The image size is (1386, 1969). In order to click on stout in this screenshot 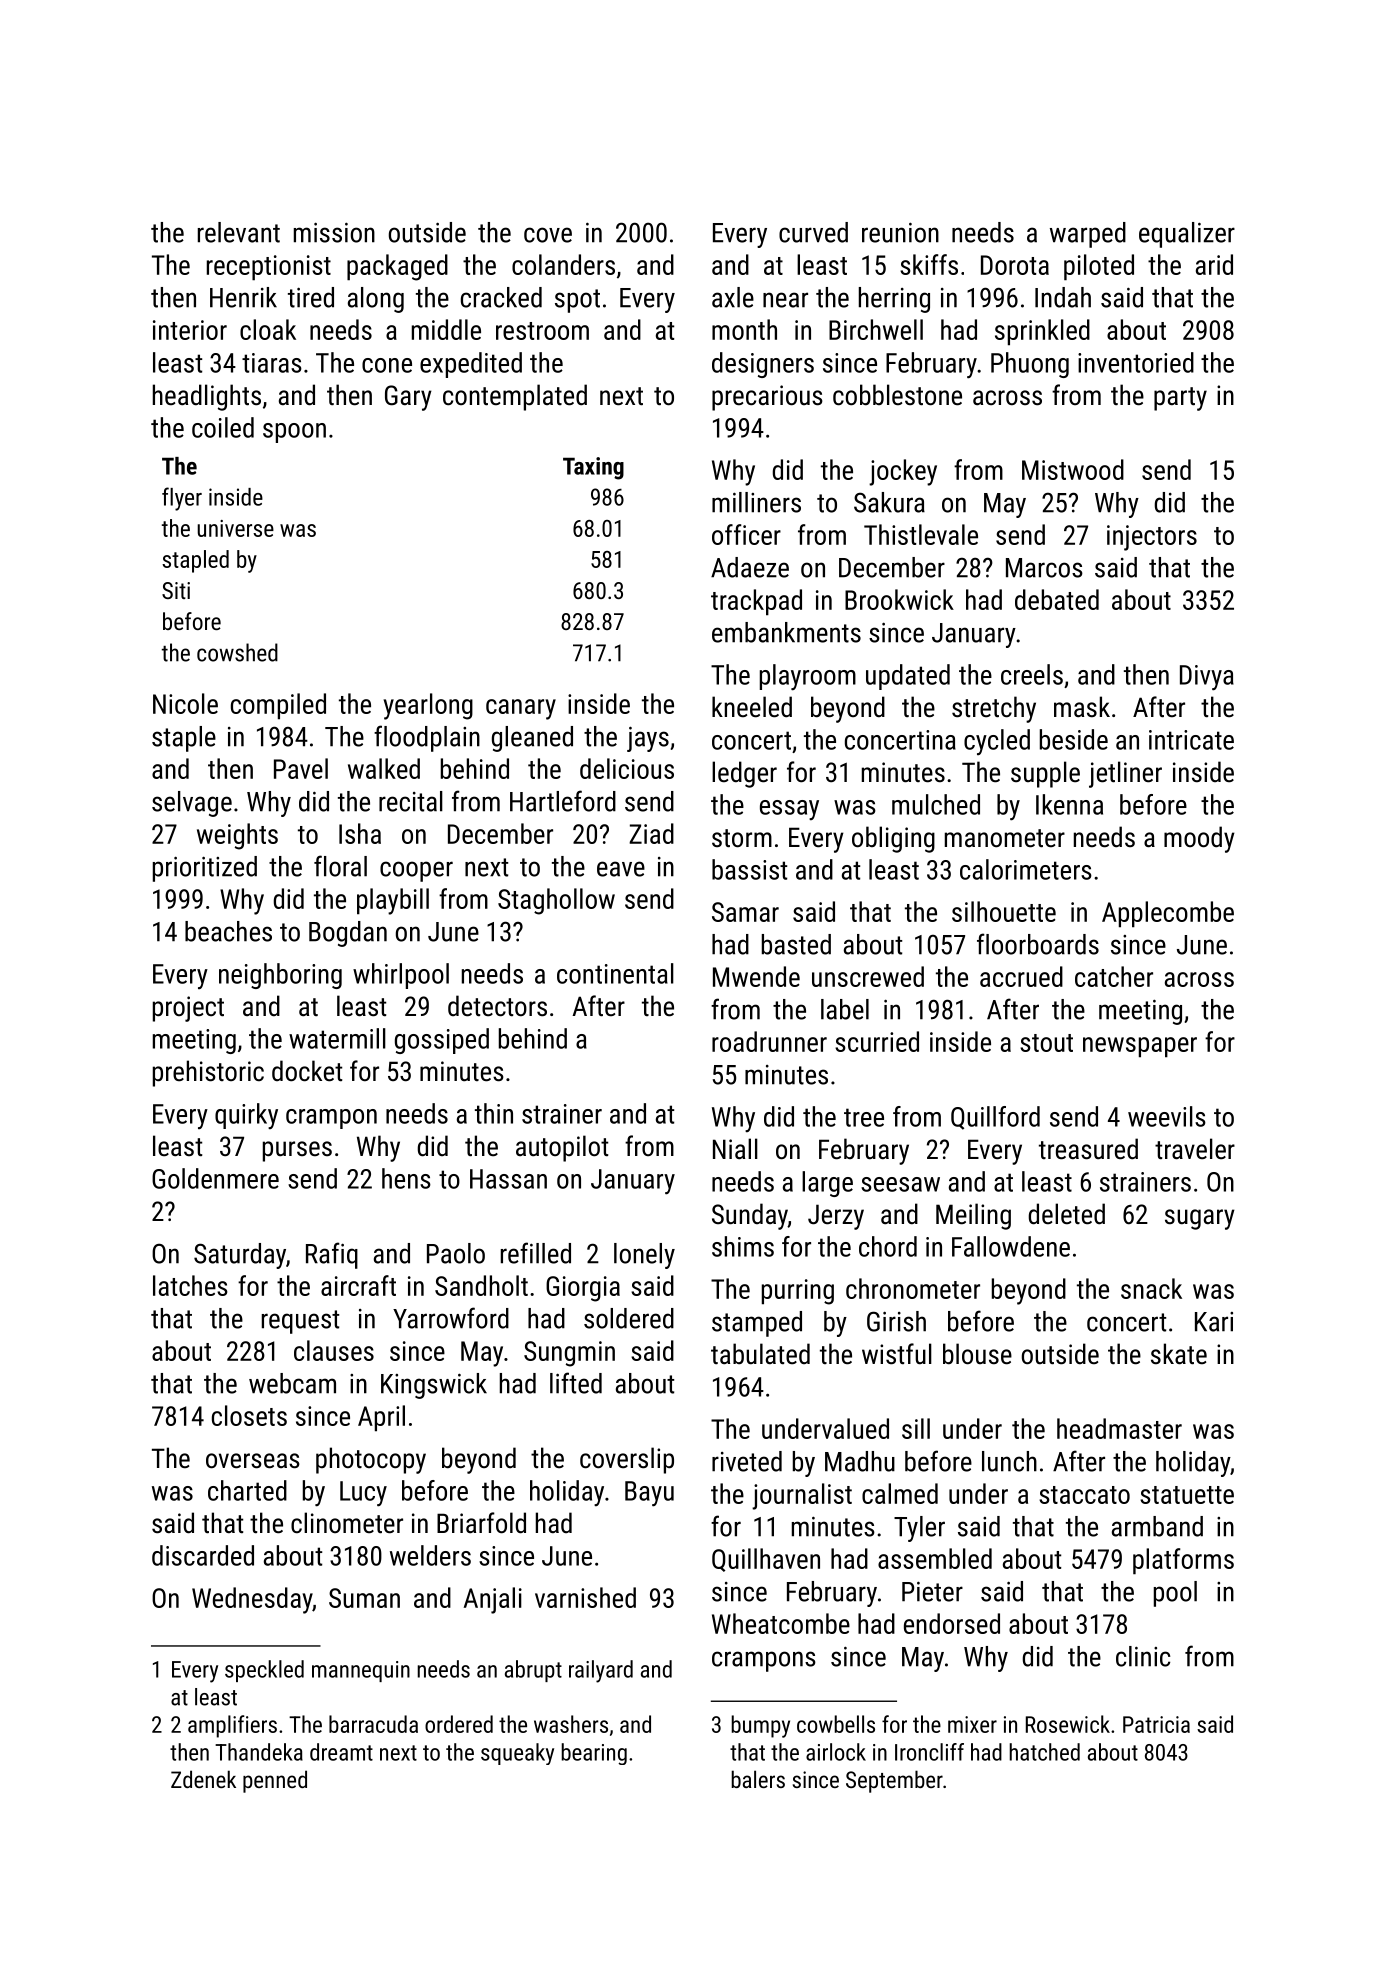, I will do `click(1046, 1043)`.
